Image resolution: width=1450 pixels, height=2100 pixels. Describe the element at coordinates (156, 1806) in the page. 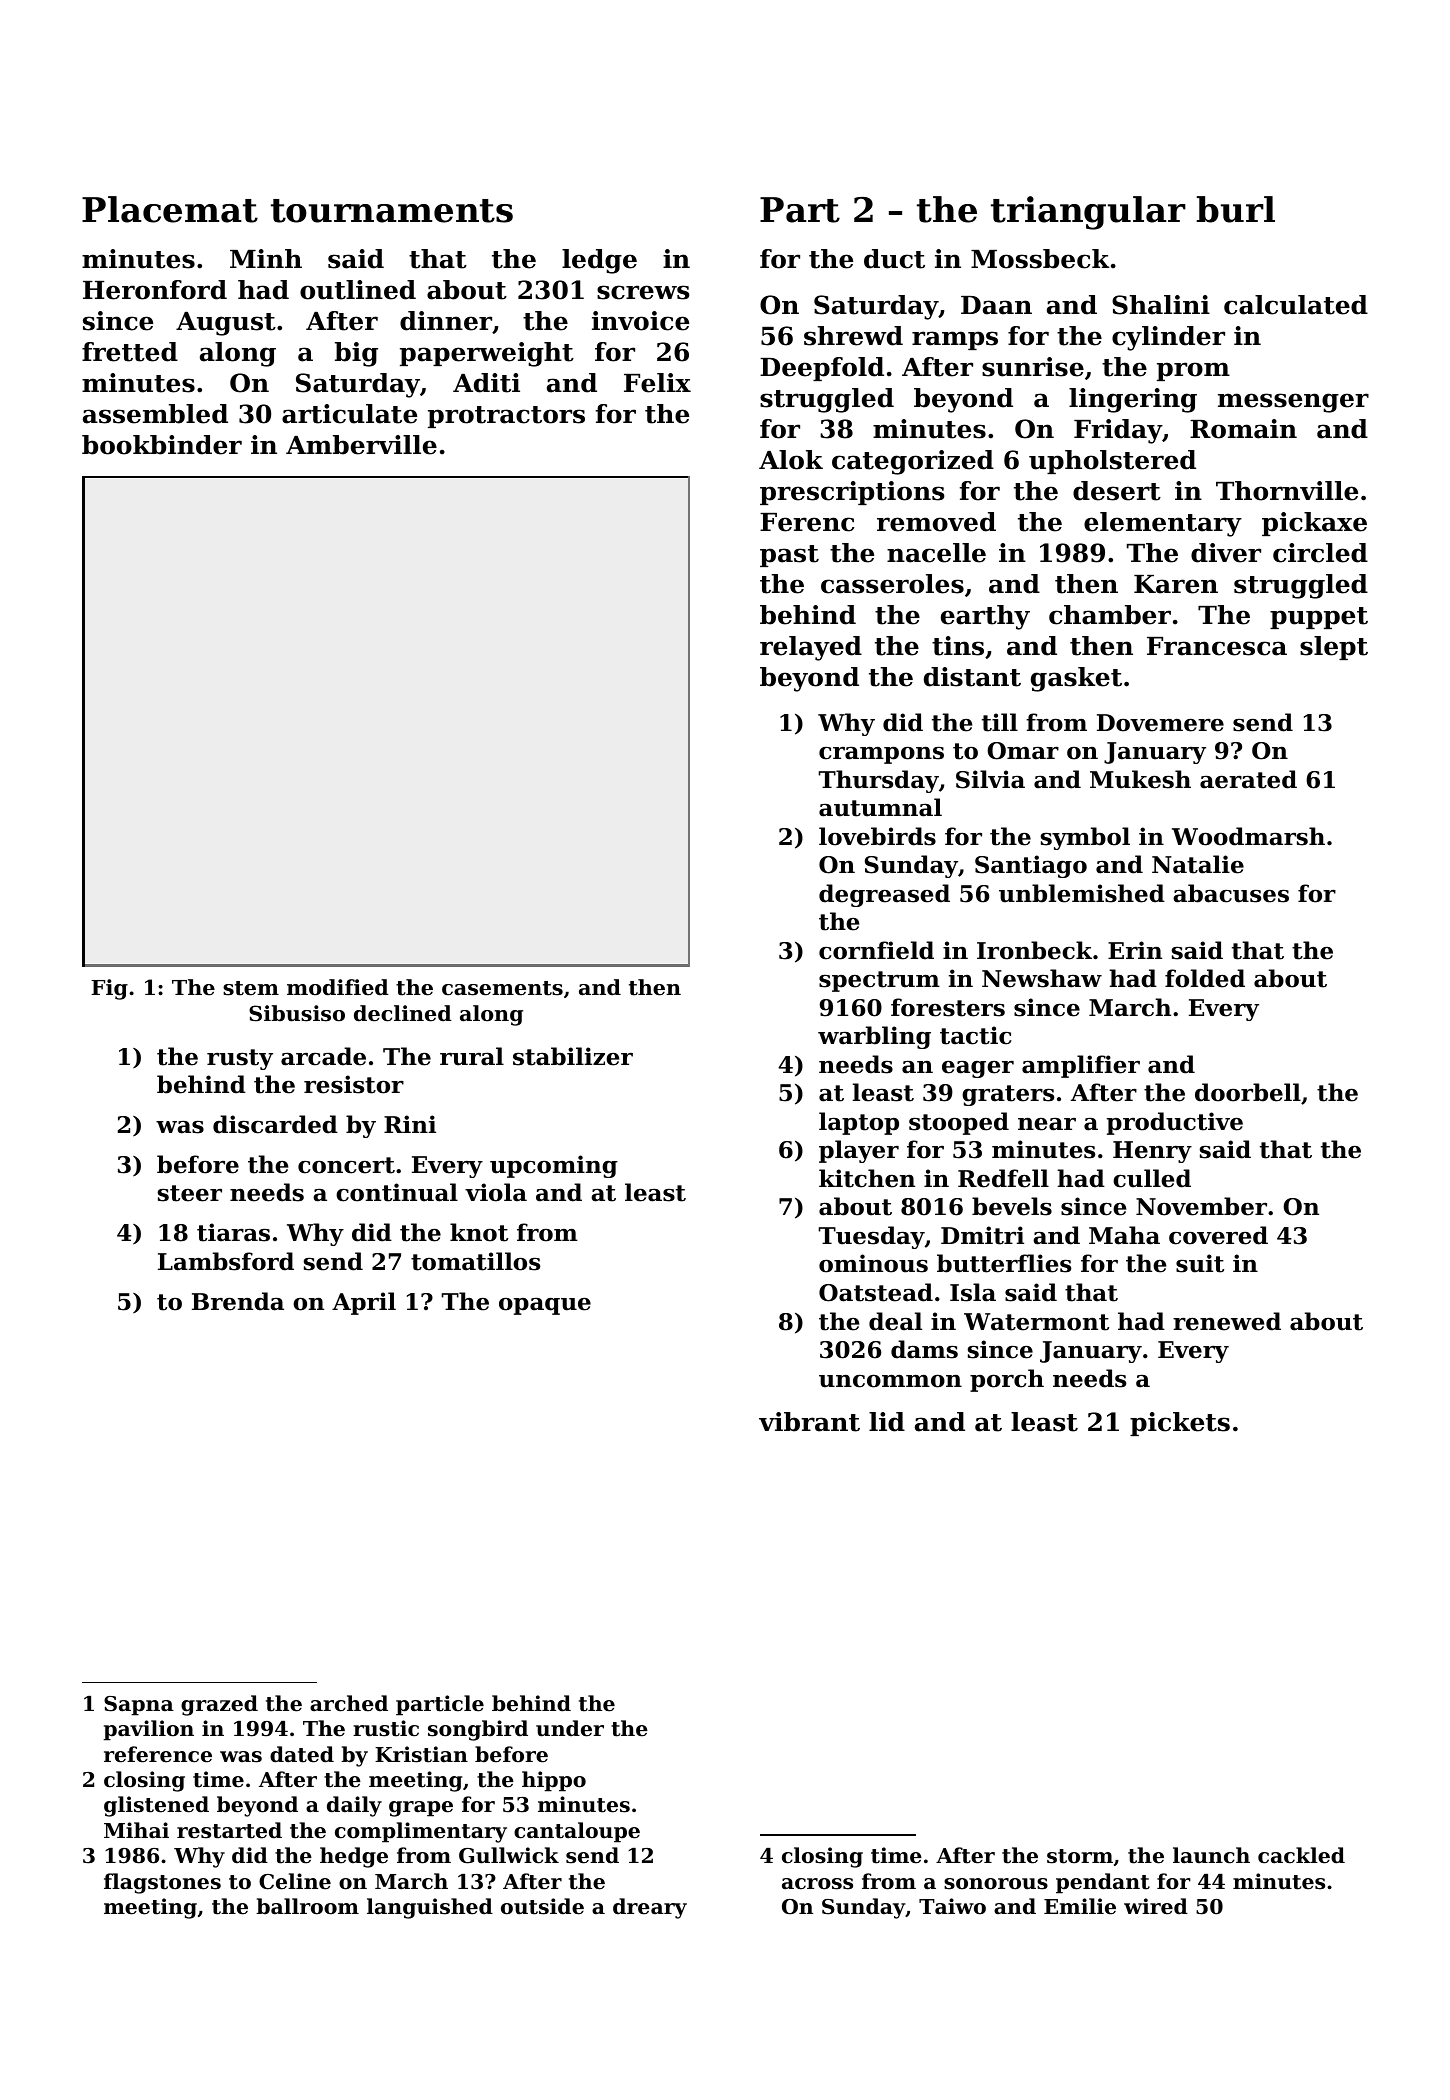

I see `glistened` at that location.
